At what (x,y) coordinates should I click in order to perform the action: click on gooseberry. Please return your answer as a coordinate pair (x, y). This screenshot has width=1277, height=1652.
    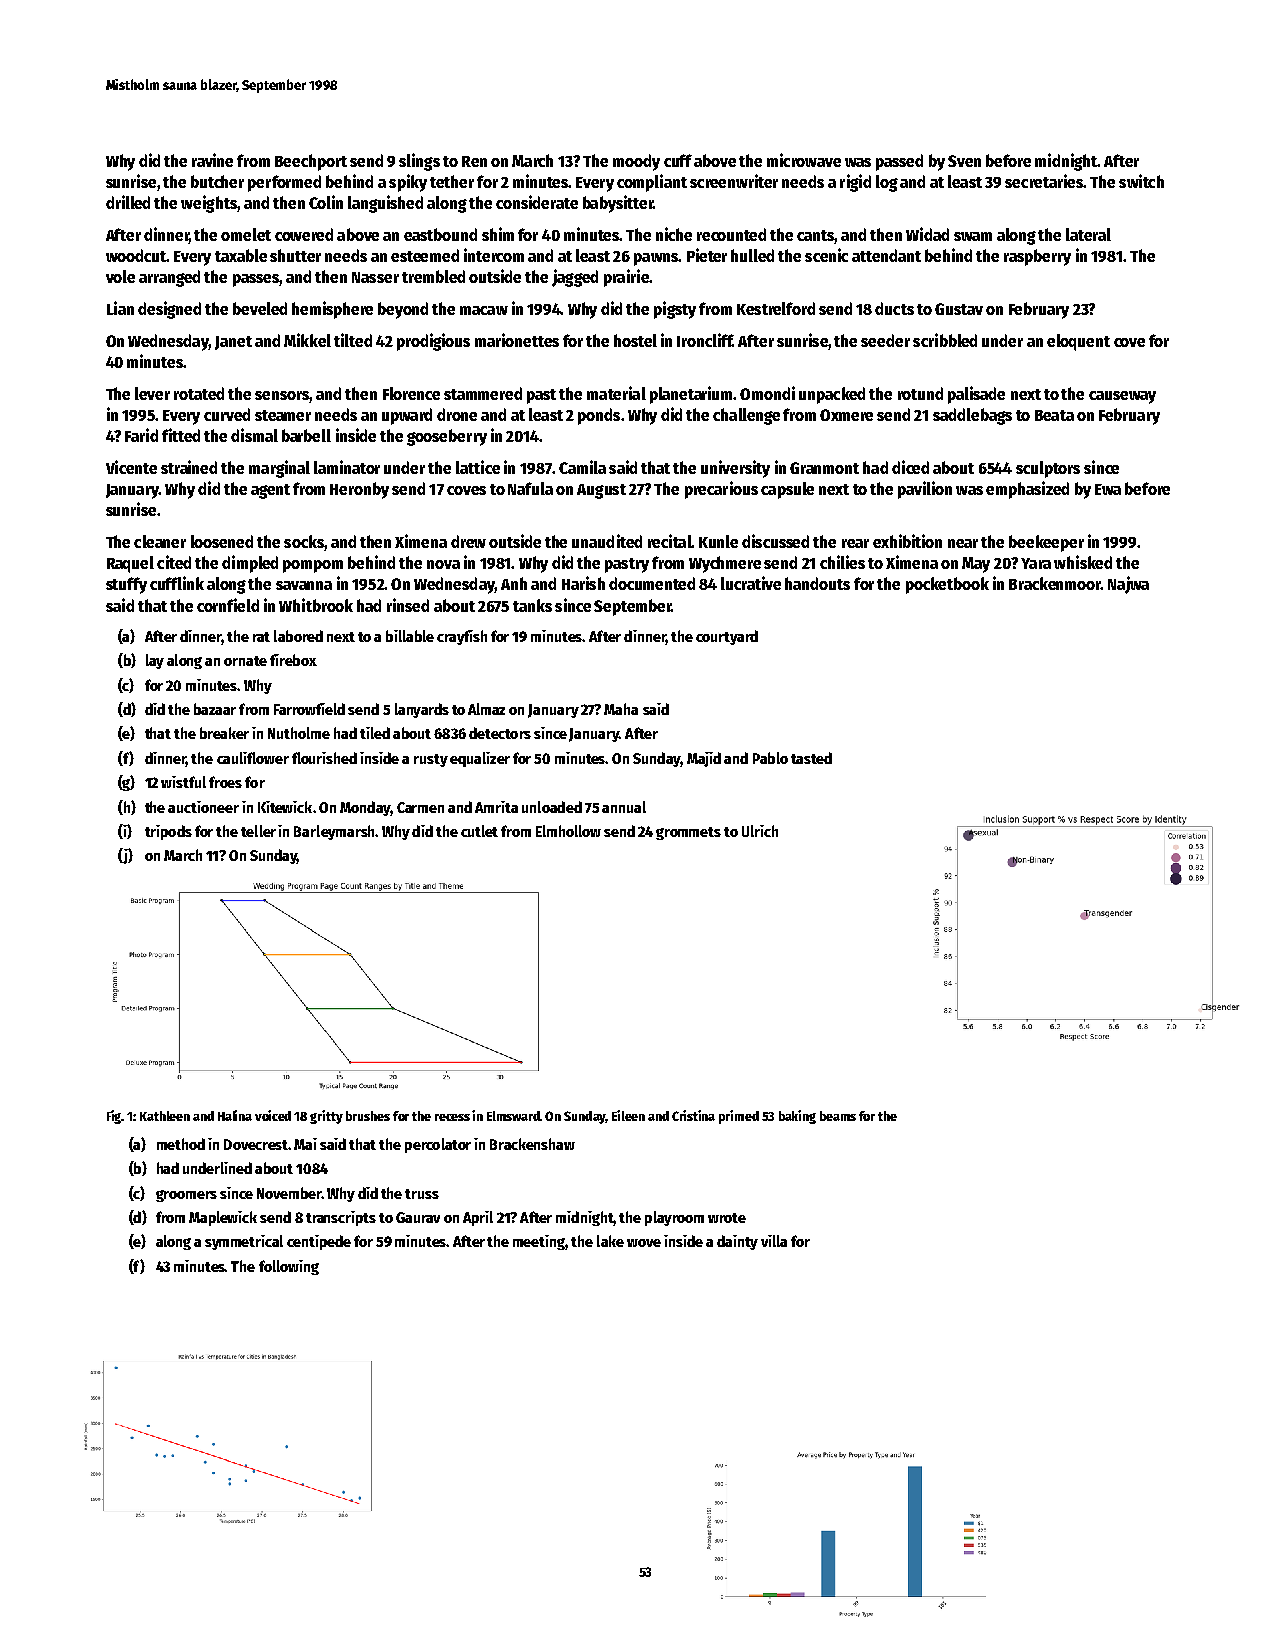
    Looking at the image, I should click on (447, 437).
